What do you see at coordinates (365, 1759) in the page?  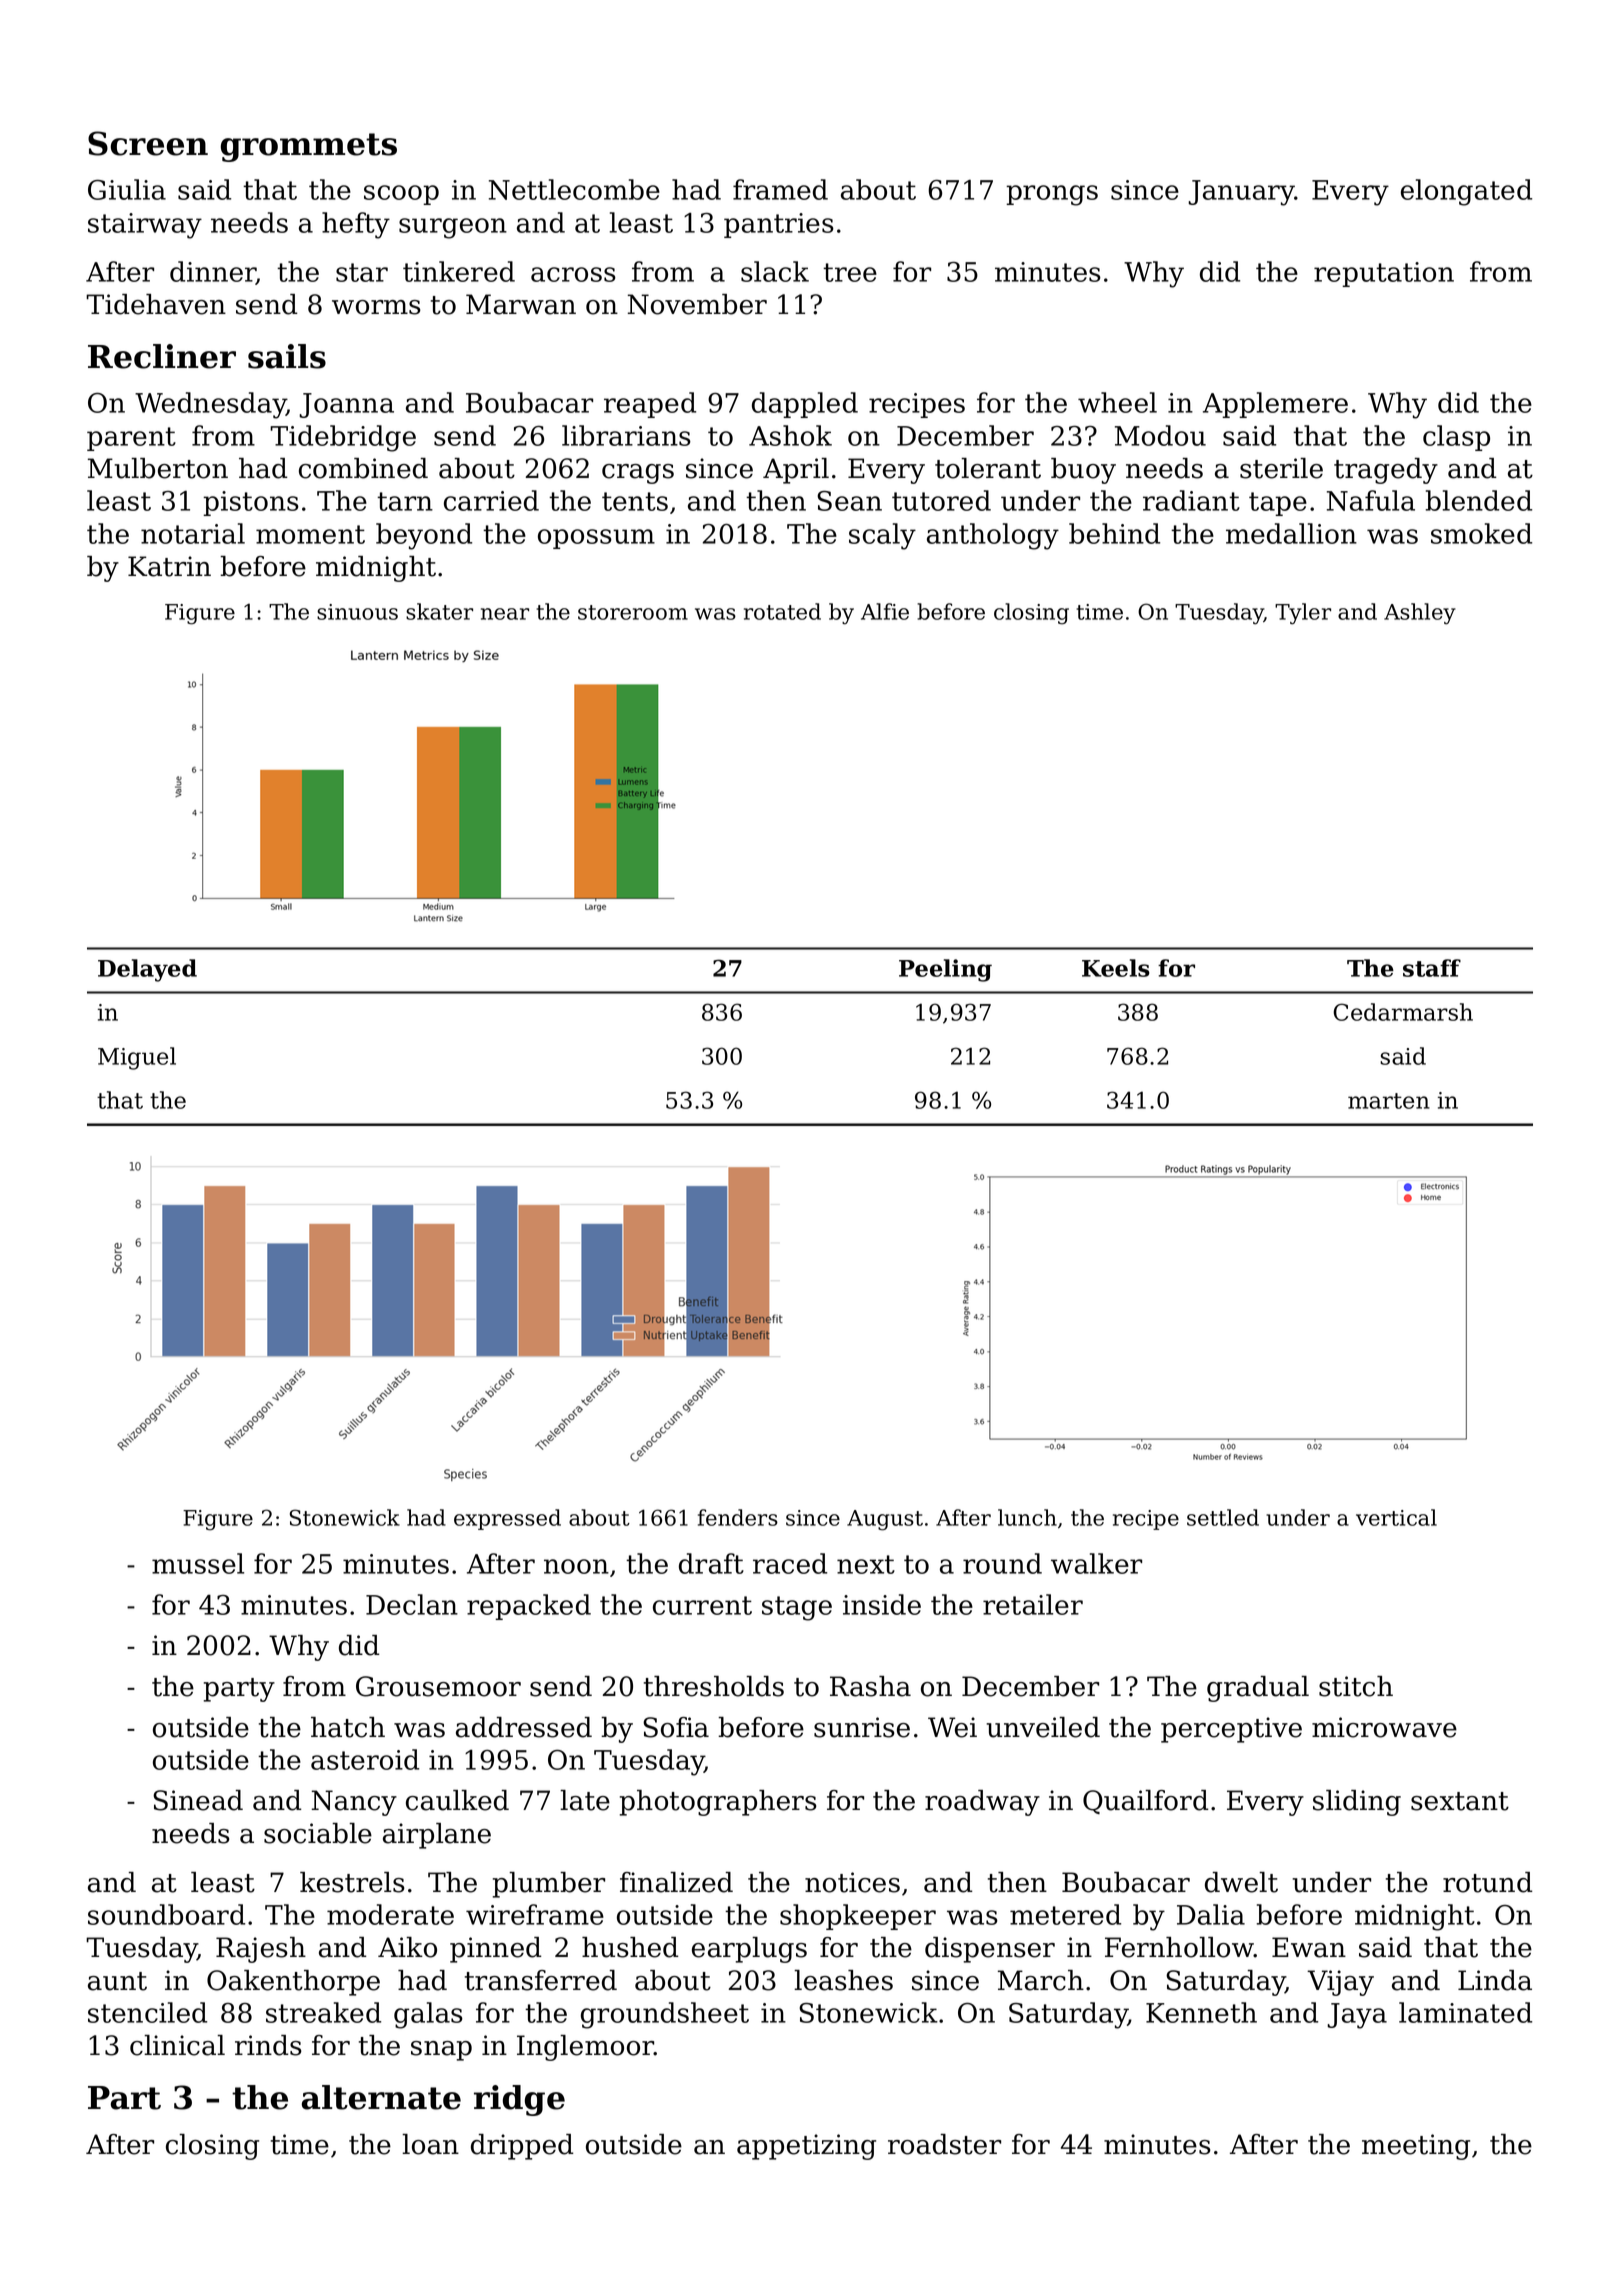 I see `asteroid` at bounding box center [365, 1759].
